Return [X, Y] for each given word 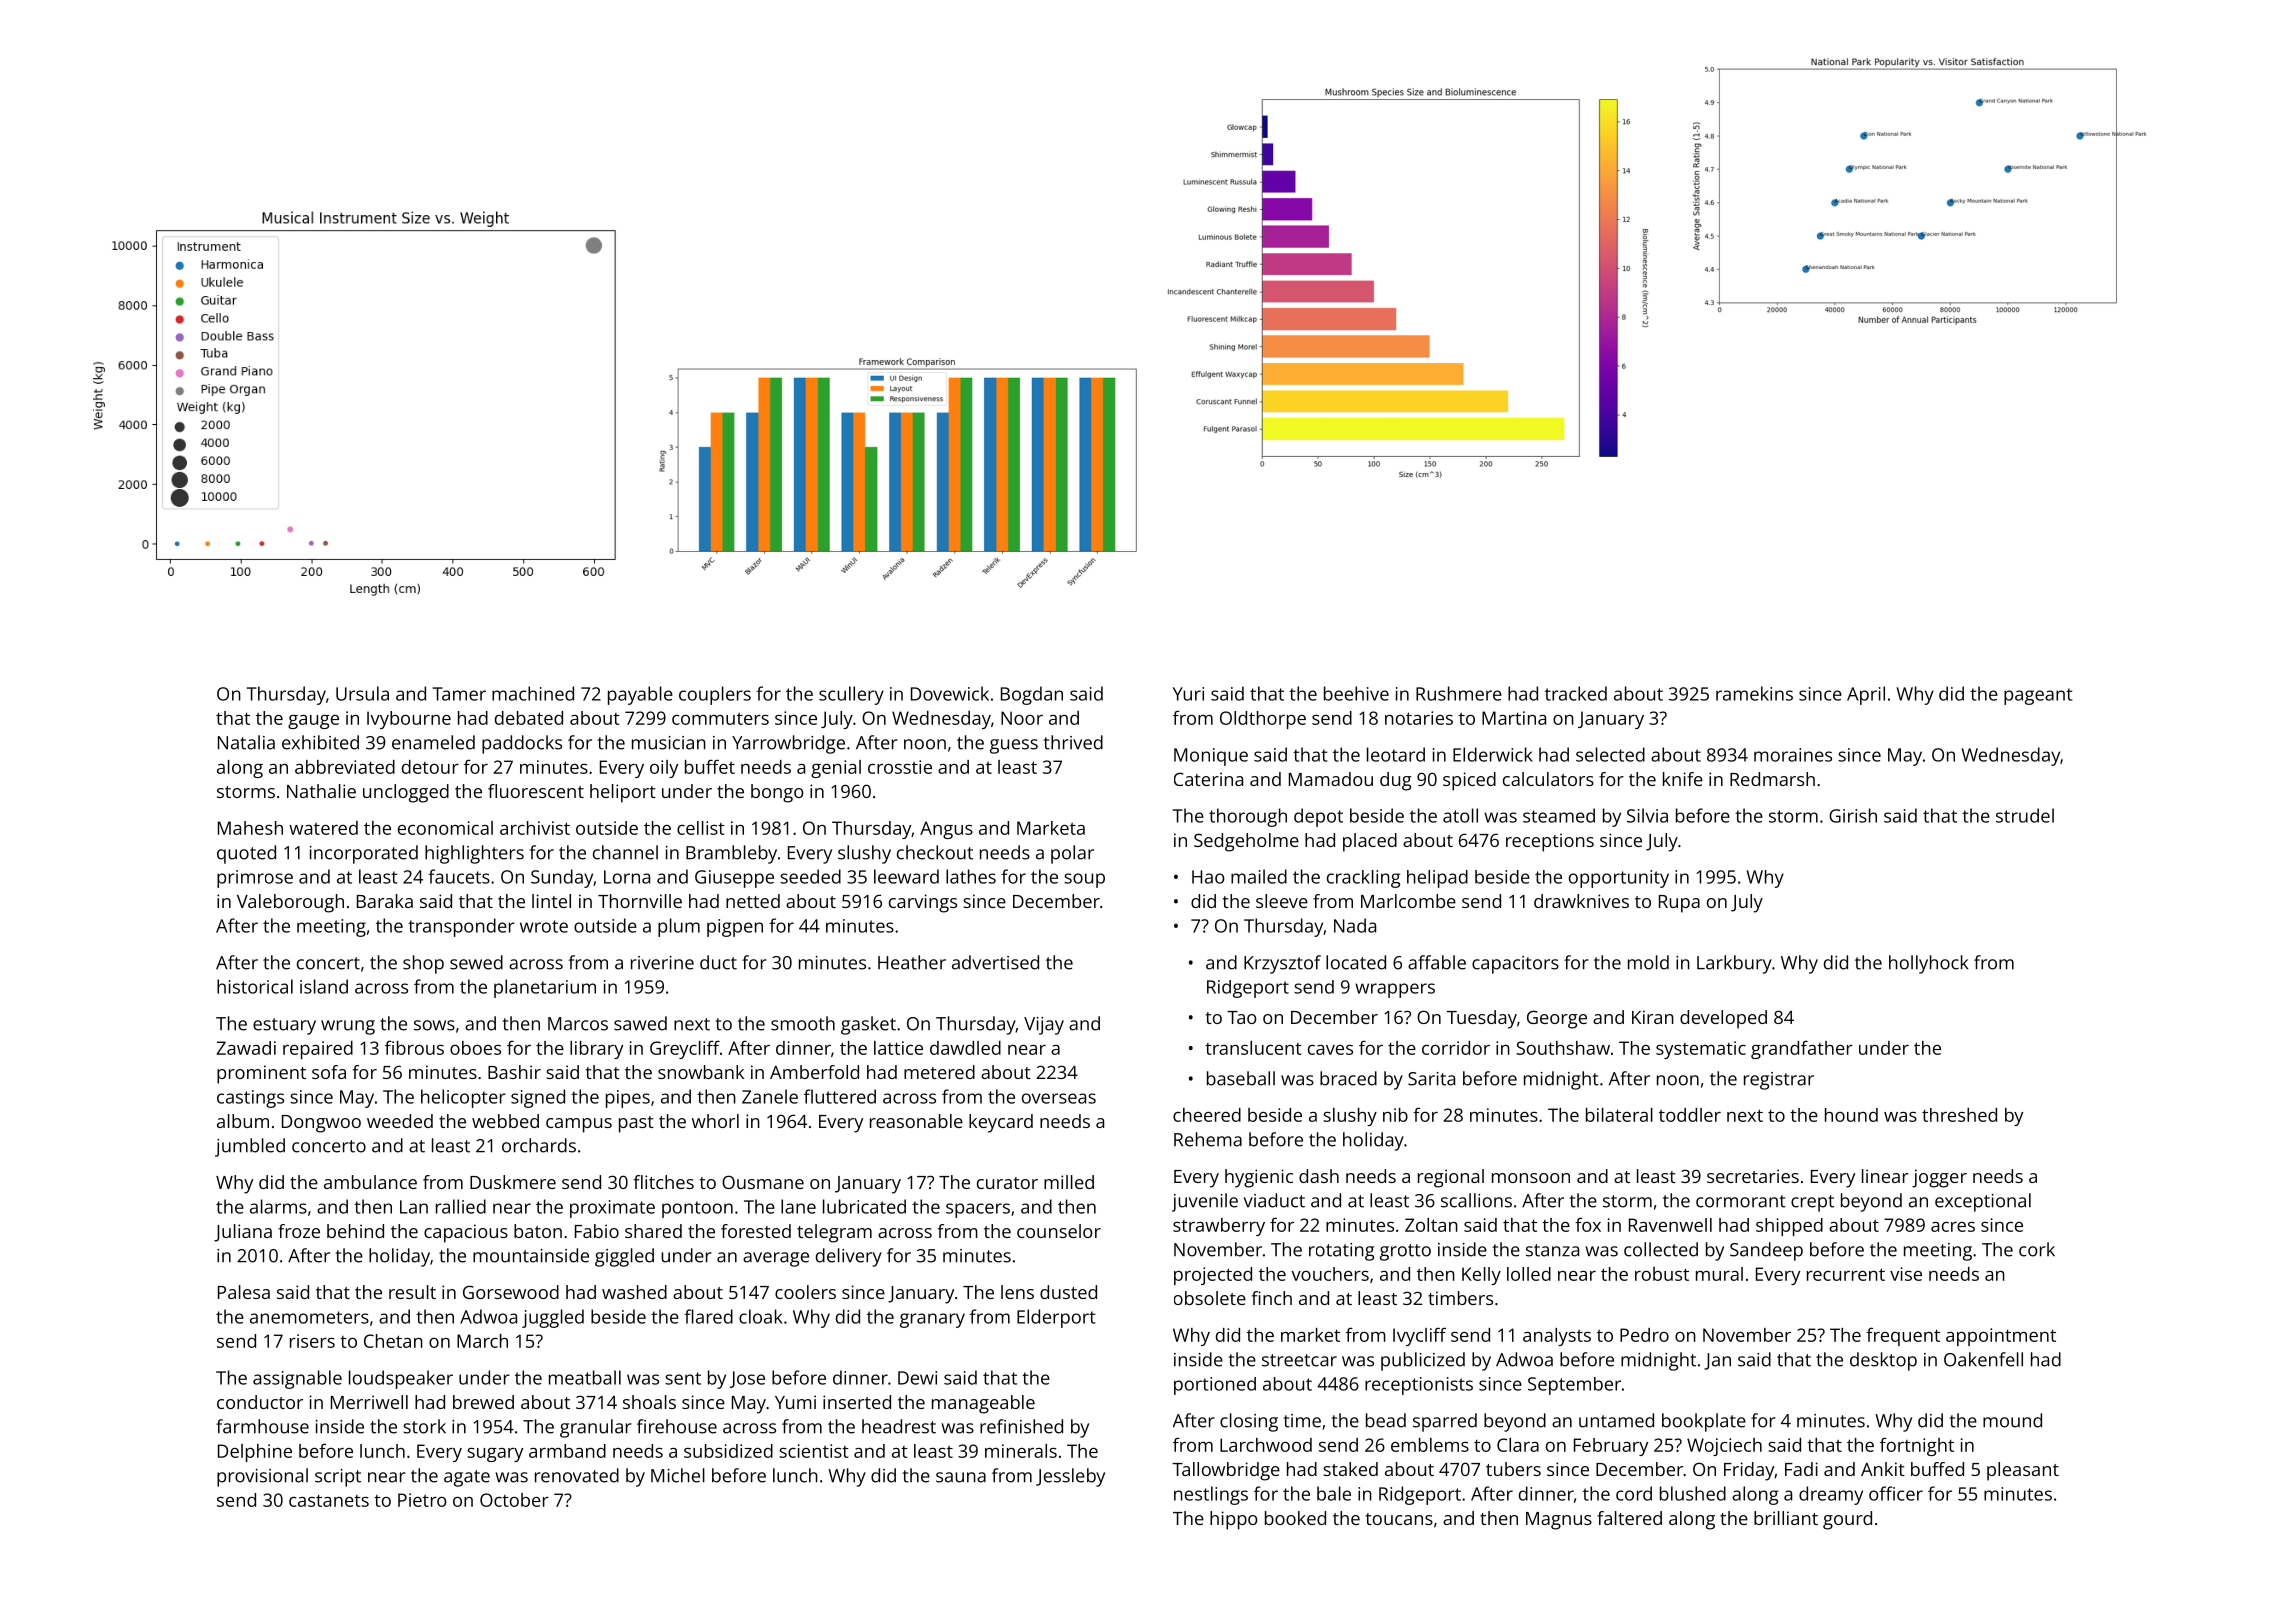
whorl [715, 1121]
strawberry [1219, 1227]
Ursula [362, 693]
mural [1719, 1274]
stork [424, 1426]
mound [2012, 1420]
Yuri [1188, 694]
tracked [1576, 693]
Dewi [917, 1378]
